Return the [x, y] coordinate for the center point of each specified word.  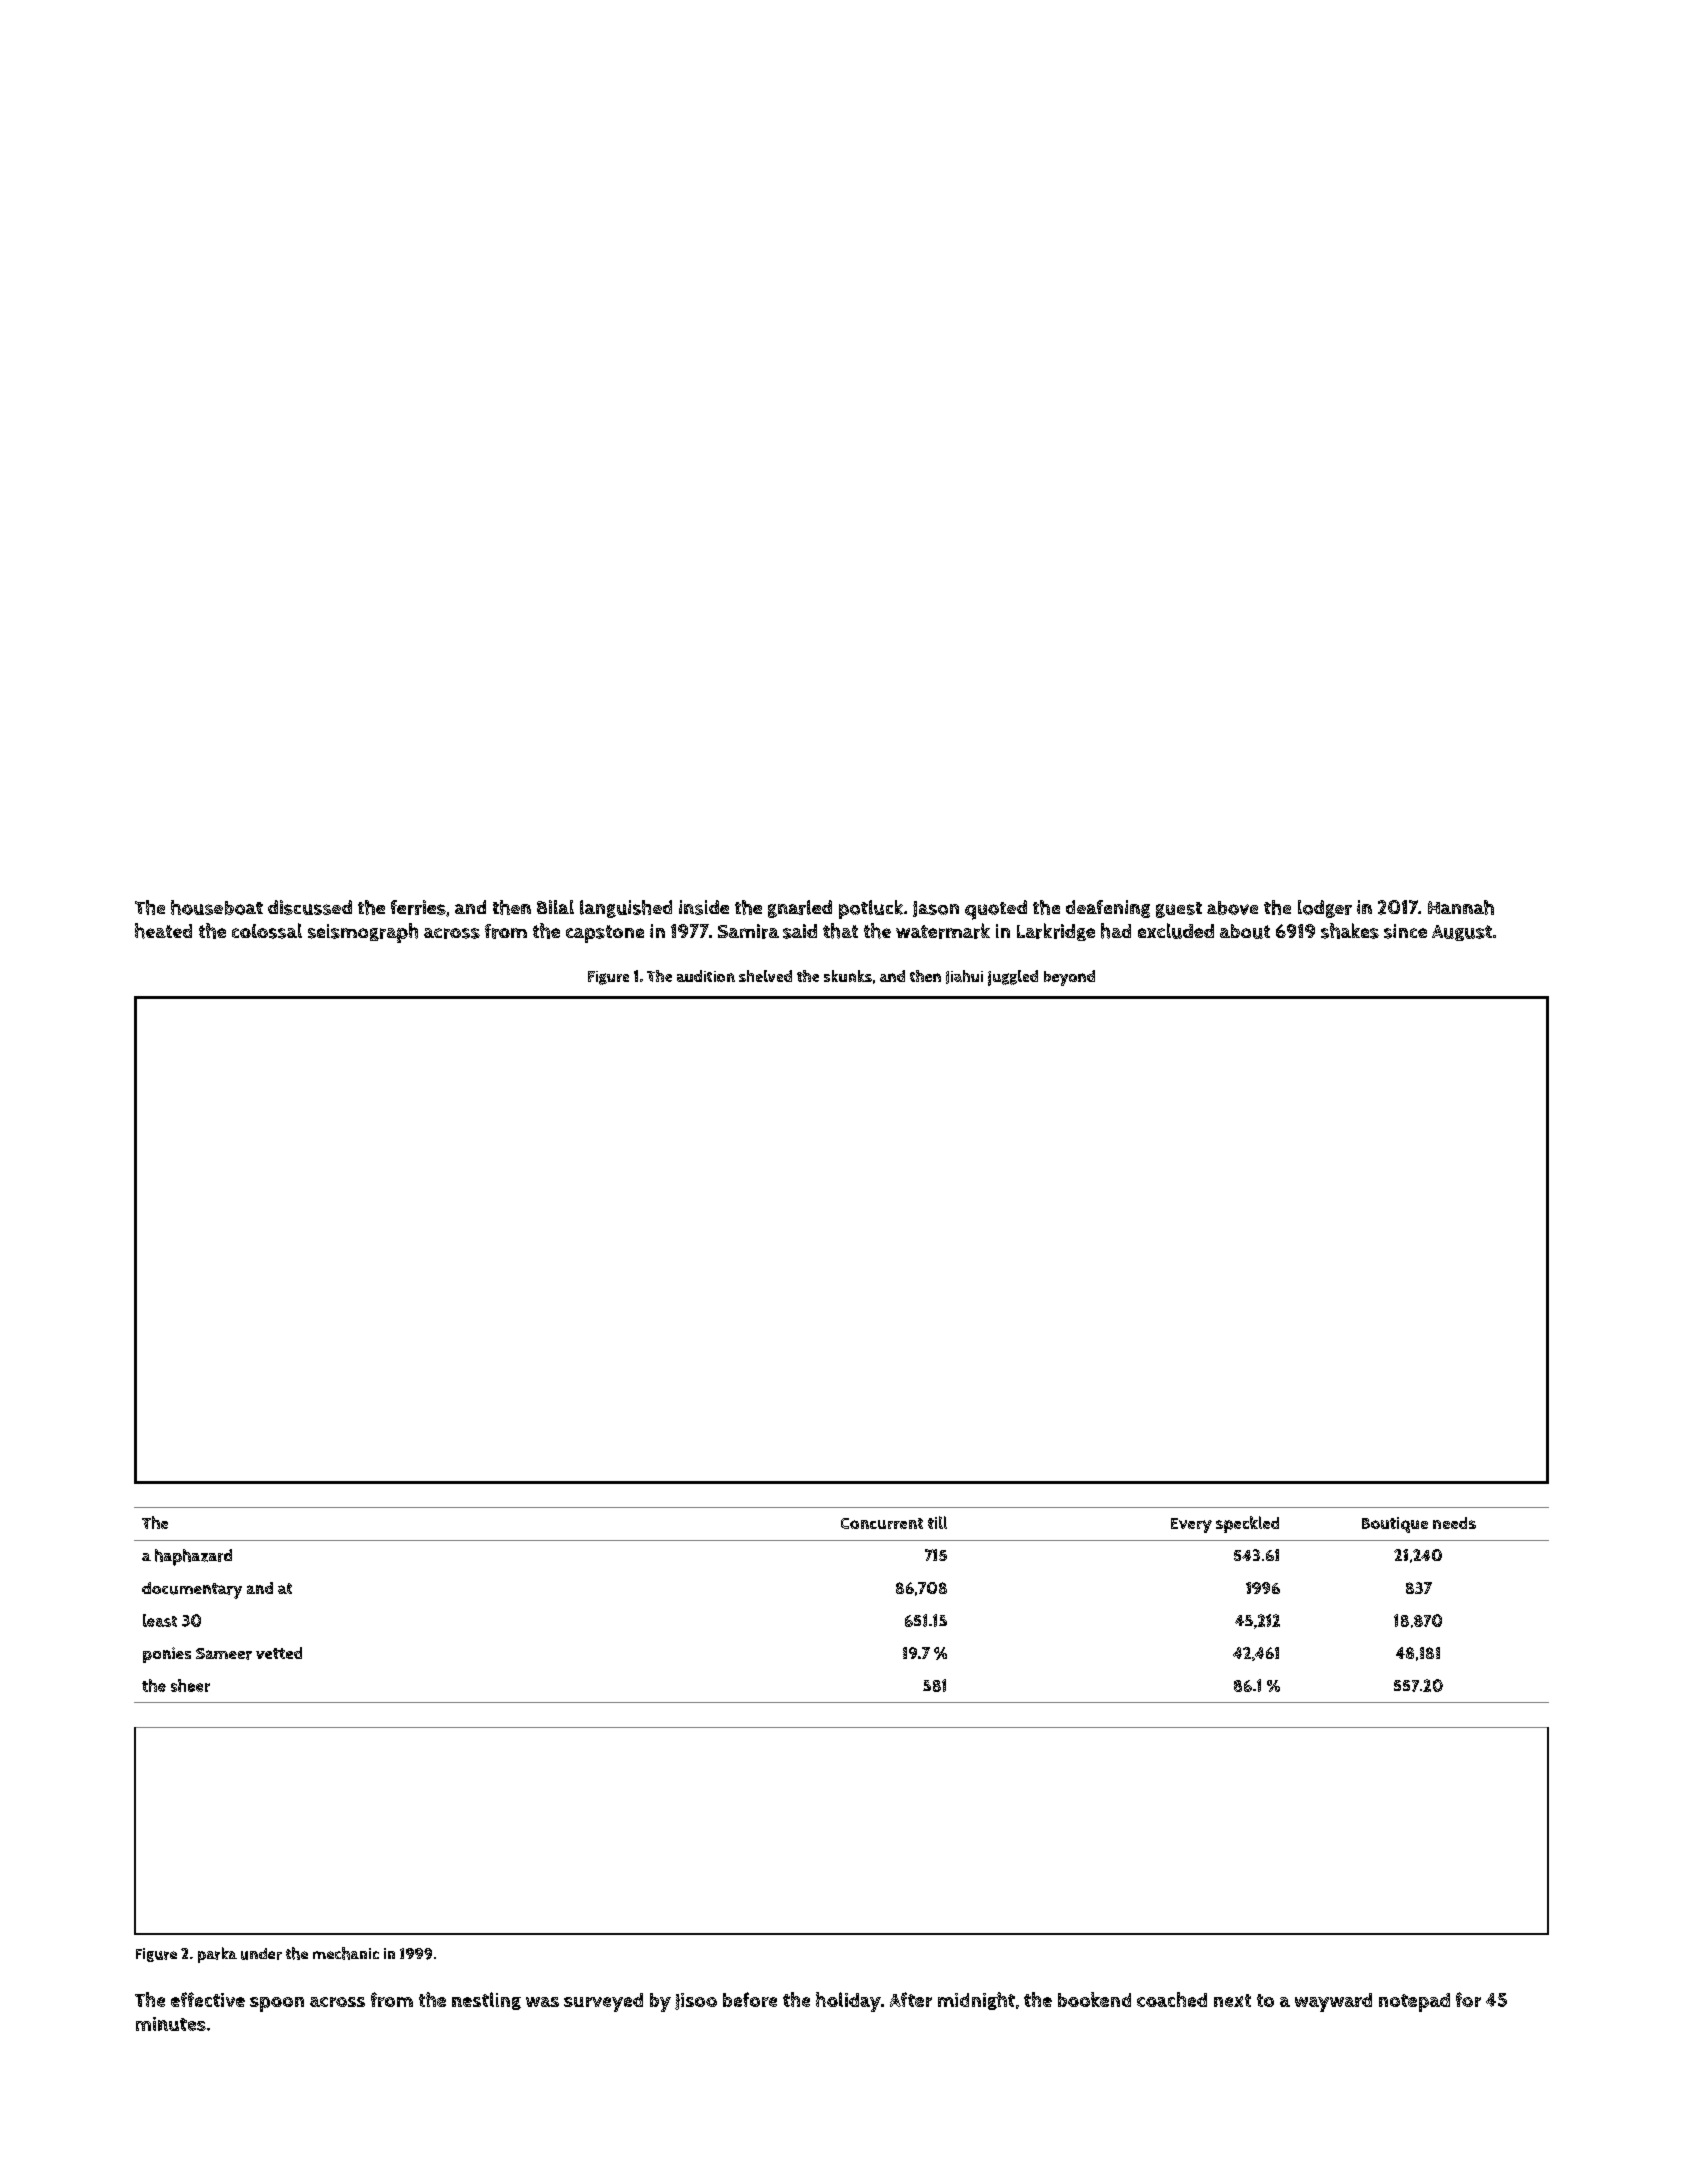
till [937, 1522]
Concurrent [882, 1523]
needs [1454, 1523]
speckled [1247, 1524]
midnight [976, 2001]
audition [706, 976]
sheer [190, 1685]
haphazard [193, 1557]
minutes [171, 2024]
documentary [192, 1590]
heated [163, 931]
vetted [279, 1653]
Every [1191, 1525]
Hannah [1461, 907]
